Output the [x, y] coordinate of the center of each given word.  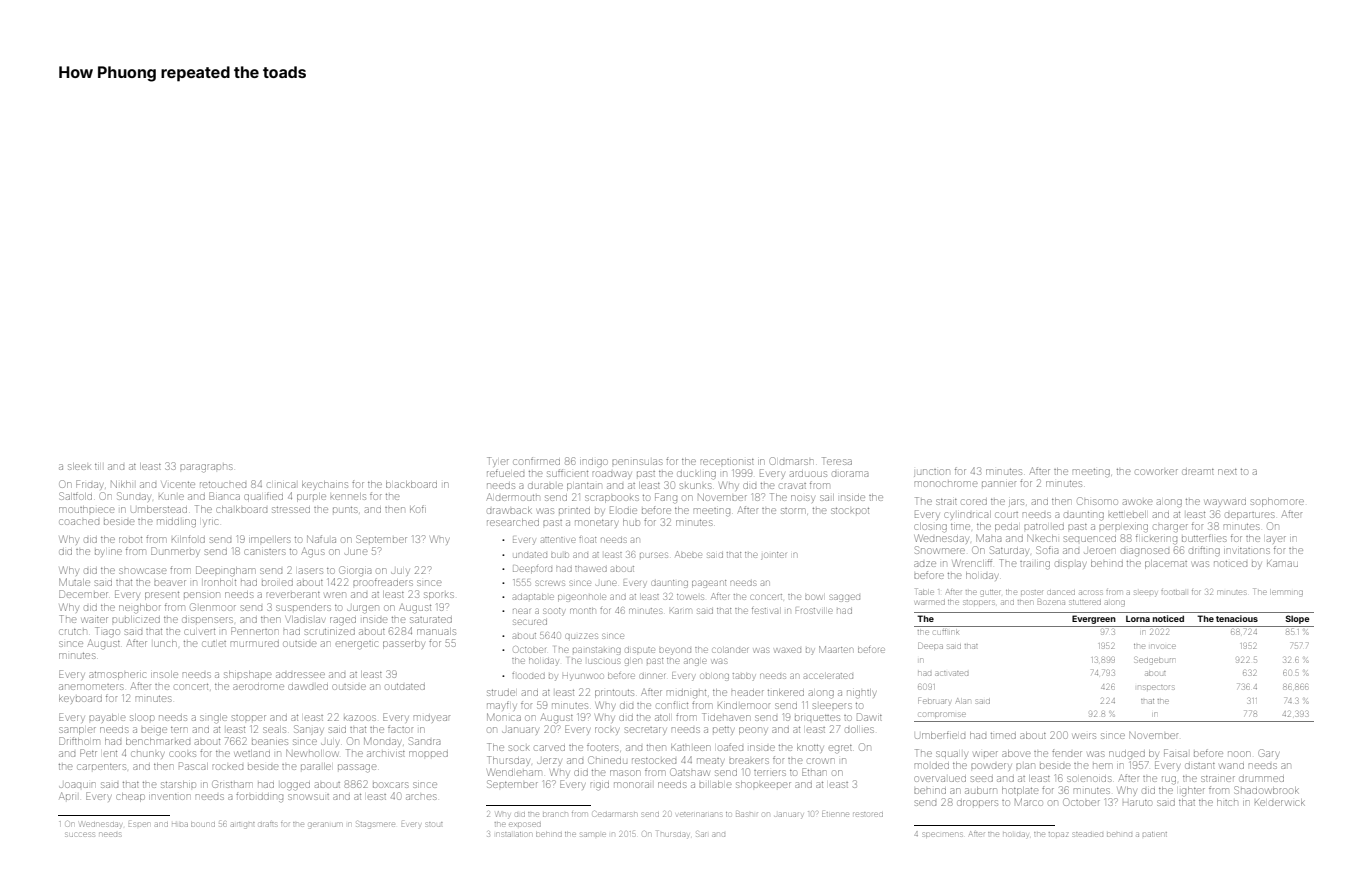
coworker [1157, 472]
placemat [1166, 564]
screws [551, 583]
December [83, 594]
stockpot [850, 511]
